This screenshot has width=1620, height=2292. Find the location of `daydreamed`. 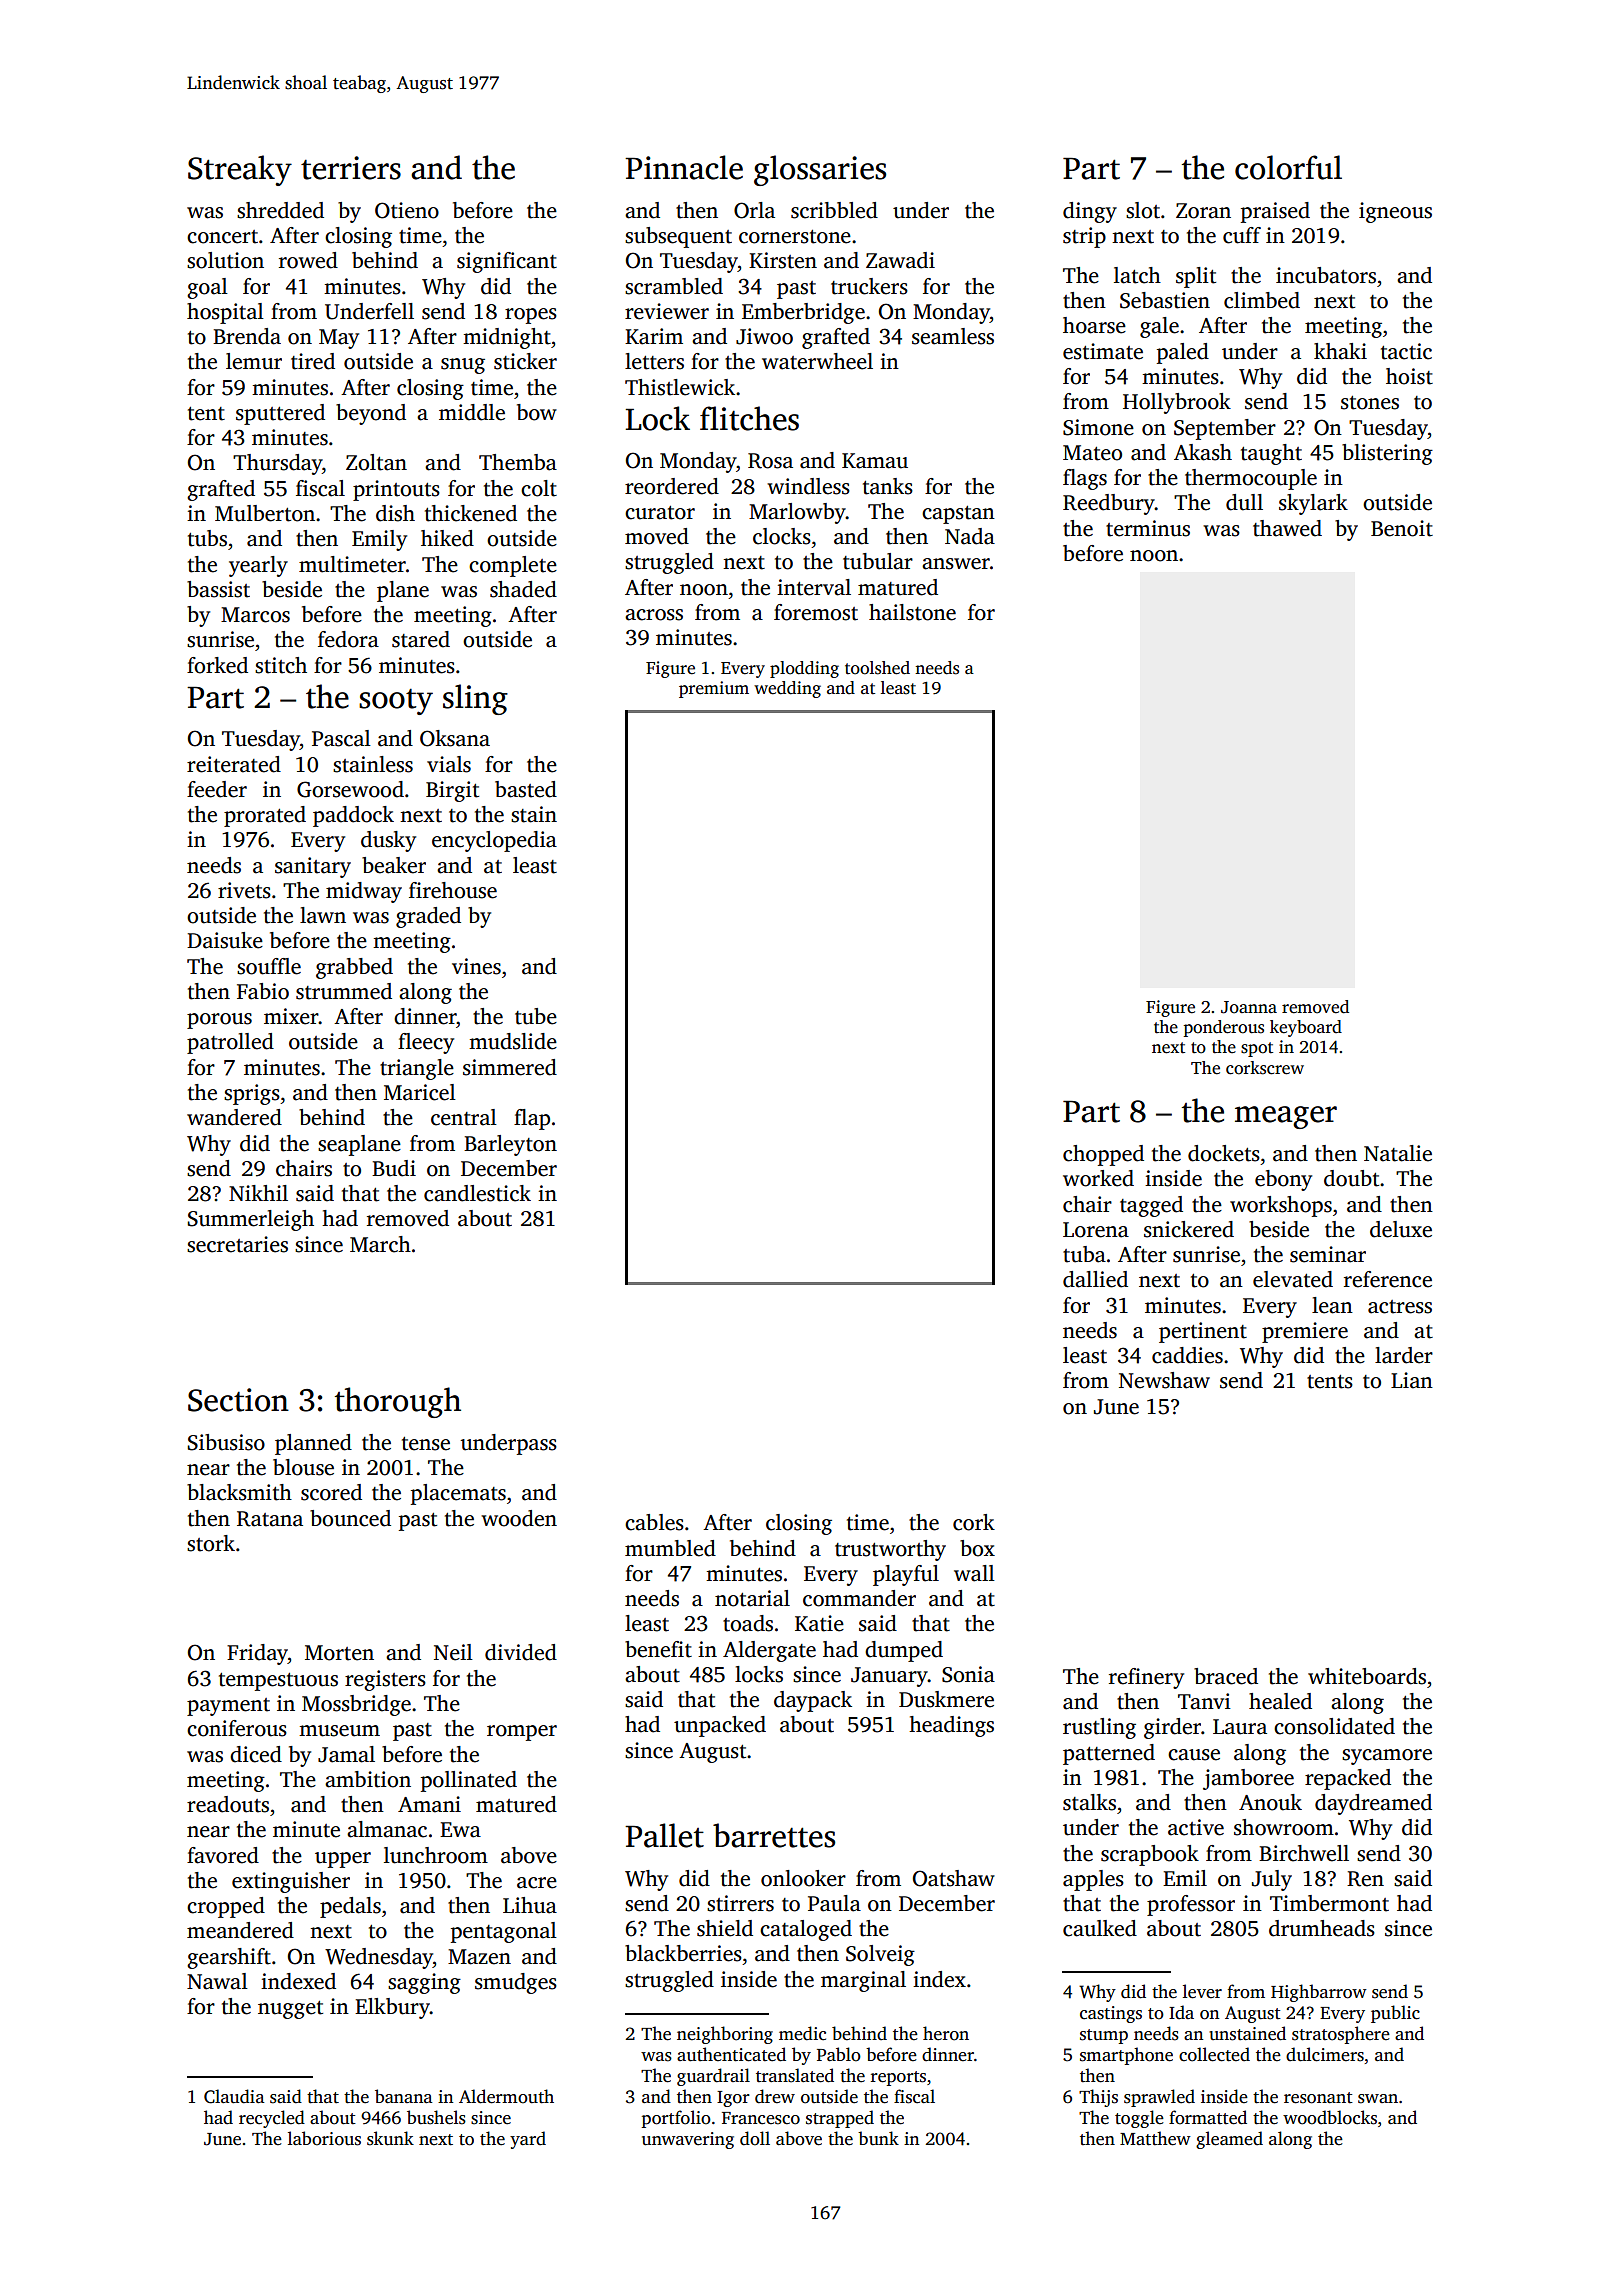

daydreamed is located at coordinates (1373, 1804).
